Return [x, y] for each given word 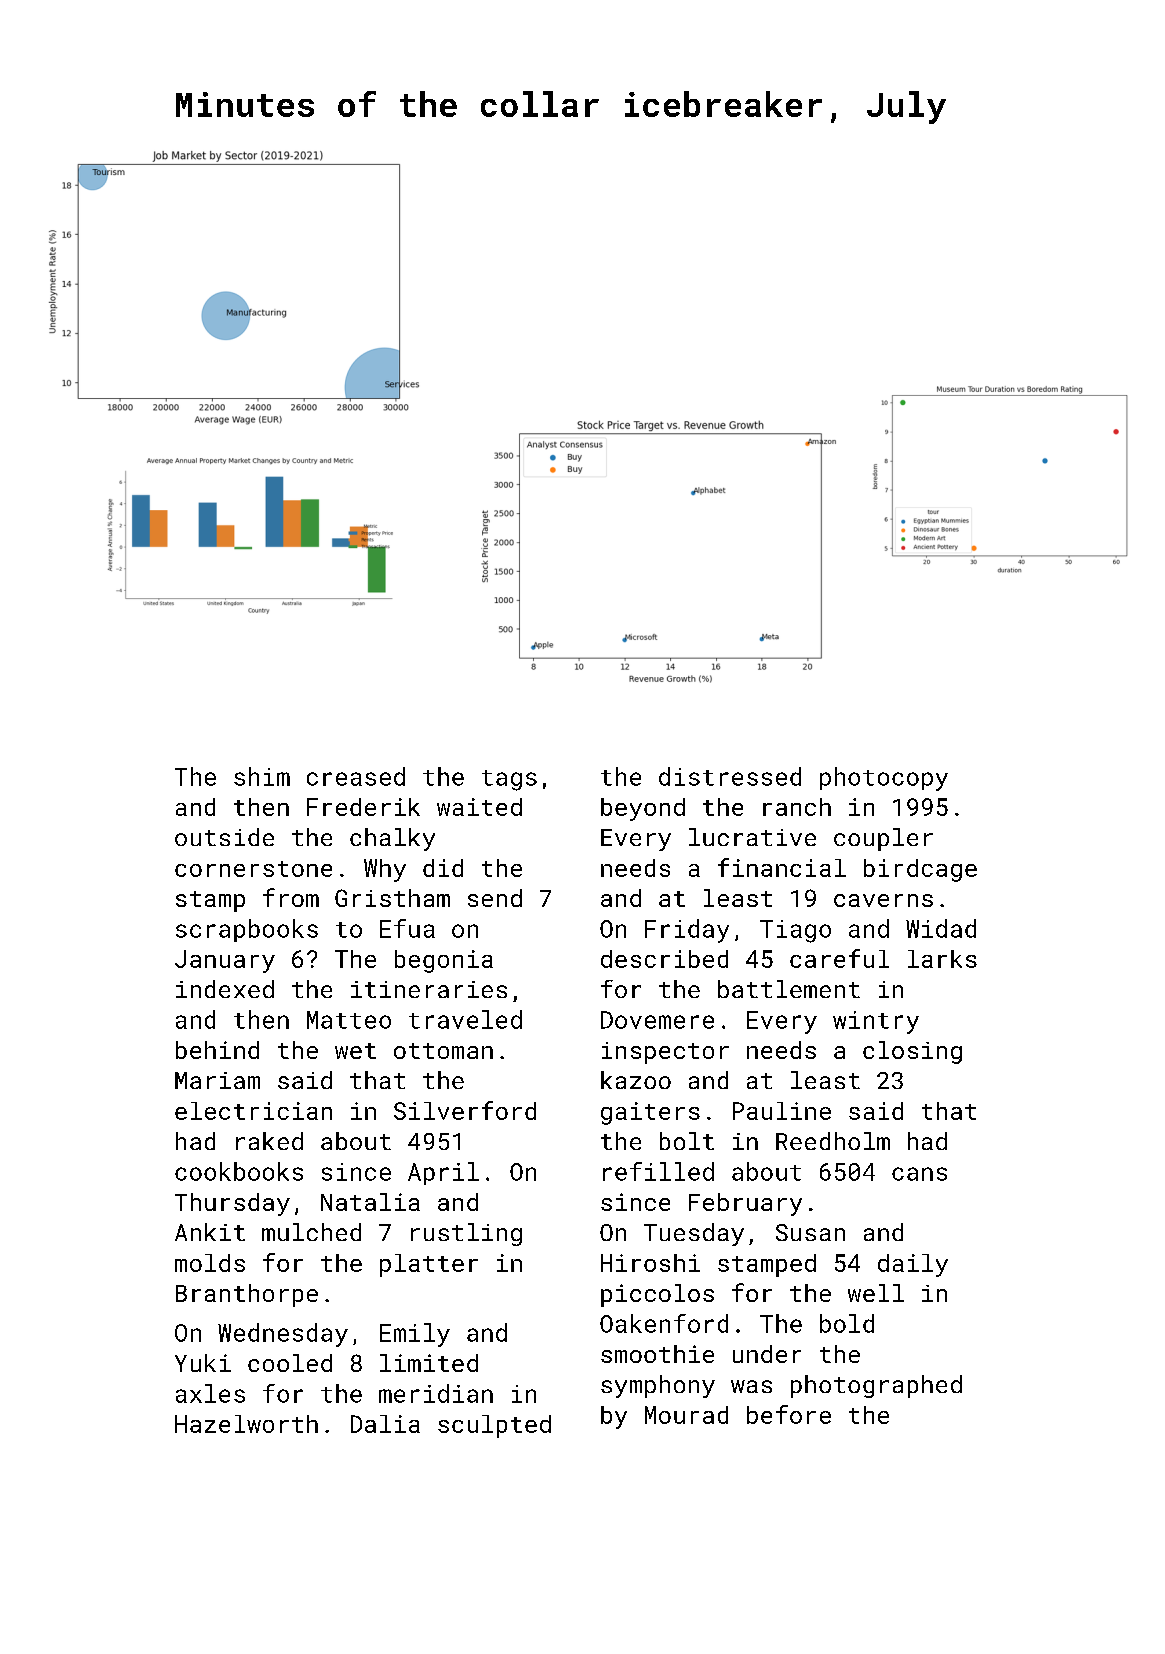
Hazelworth [246, 1424]
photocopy [884, 779]
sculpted [494, 1426]
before [789, 1414]
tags [509, 780]
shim [262, 776]
